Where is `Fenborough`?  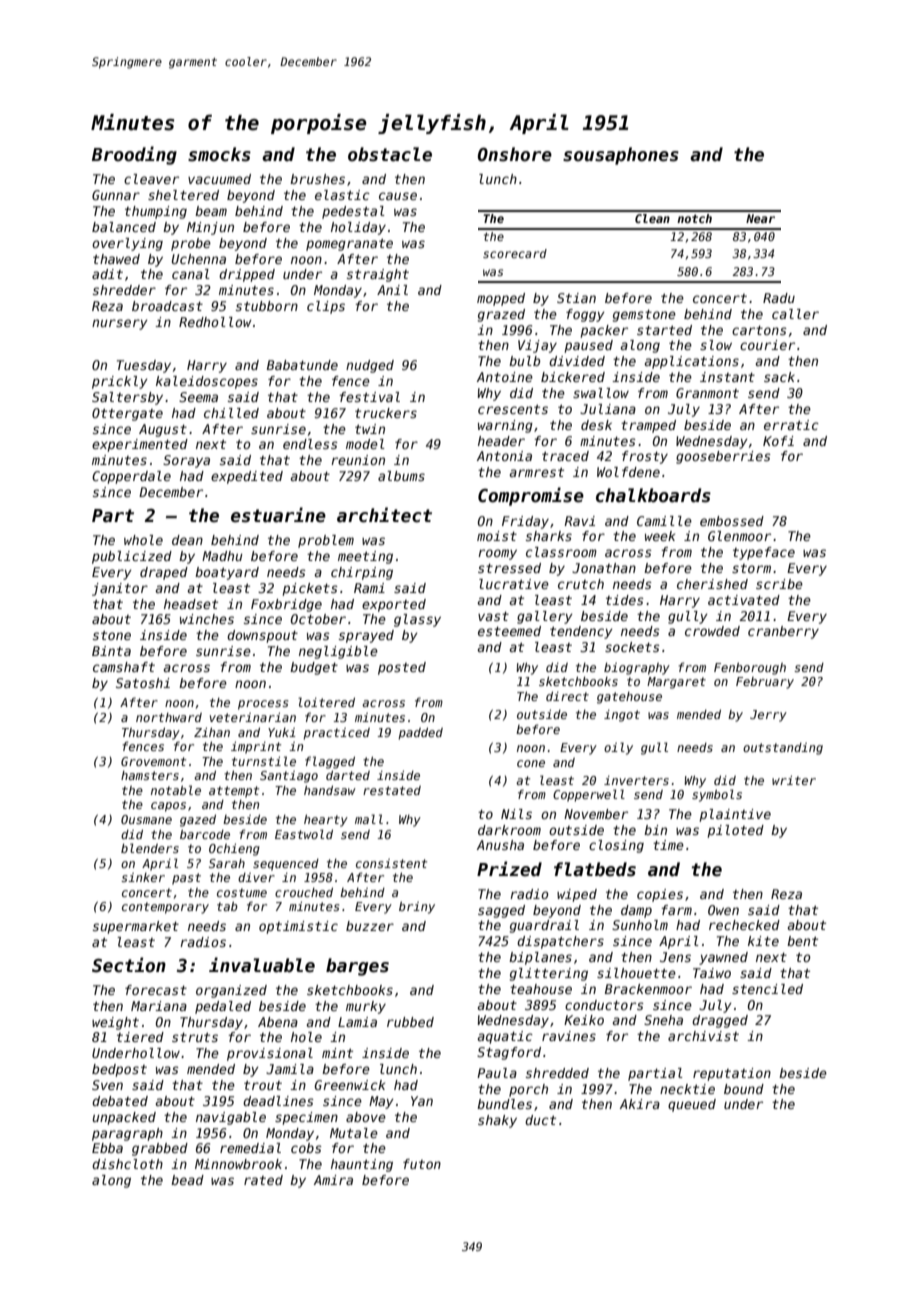
Fenborough is located at coordinates (750, 668).
